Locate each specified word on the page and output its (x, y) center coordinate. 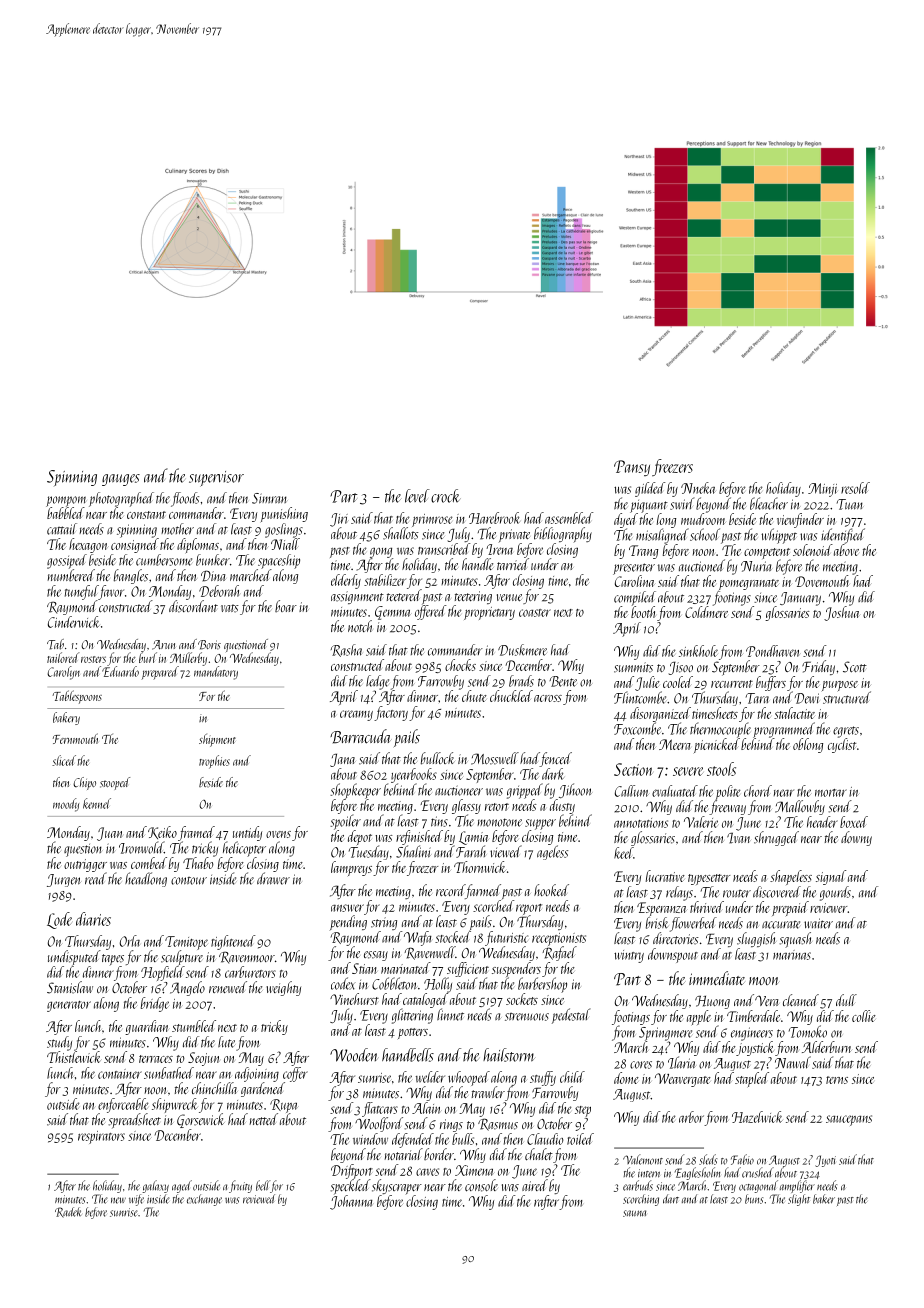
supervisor (216, 479)
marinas (792, 955)
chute (474, 696)
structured (847, 698)
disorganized (660, 714)
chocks (460, 665)
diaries (93, 919)
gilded (650, 489)
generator (69, 1006)
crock (446, 496)
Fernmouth (75, 738)
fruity (240, 1186)
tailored (63, 657)
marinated (406, 968)
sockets (522, 999)
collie (864, 1016)
